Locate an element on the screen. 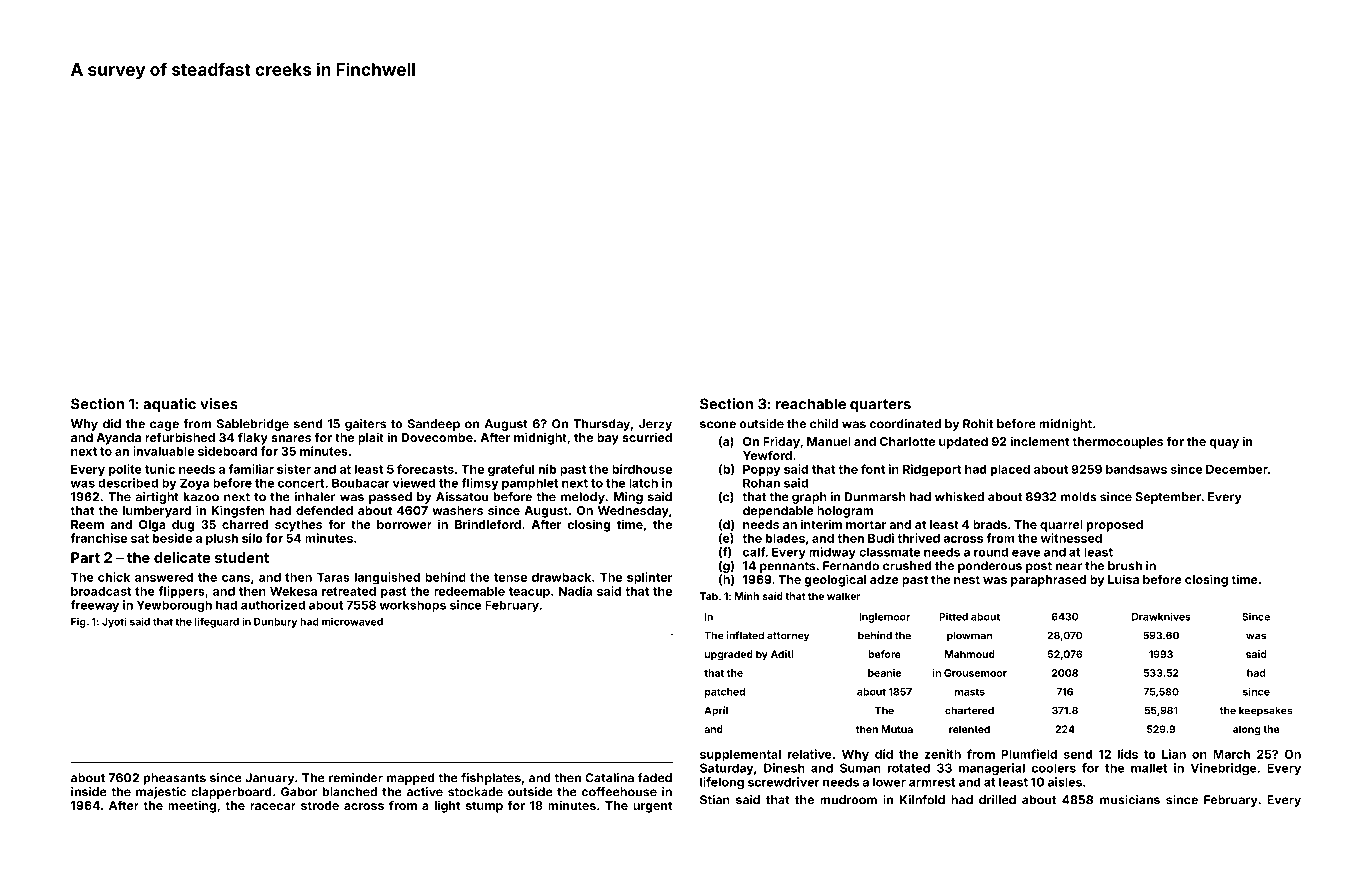  April is located at coordinates (716, 711).
